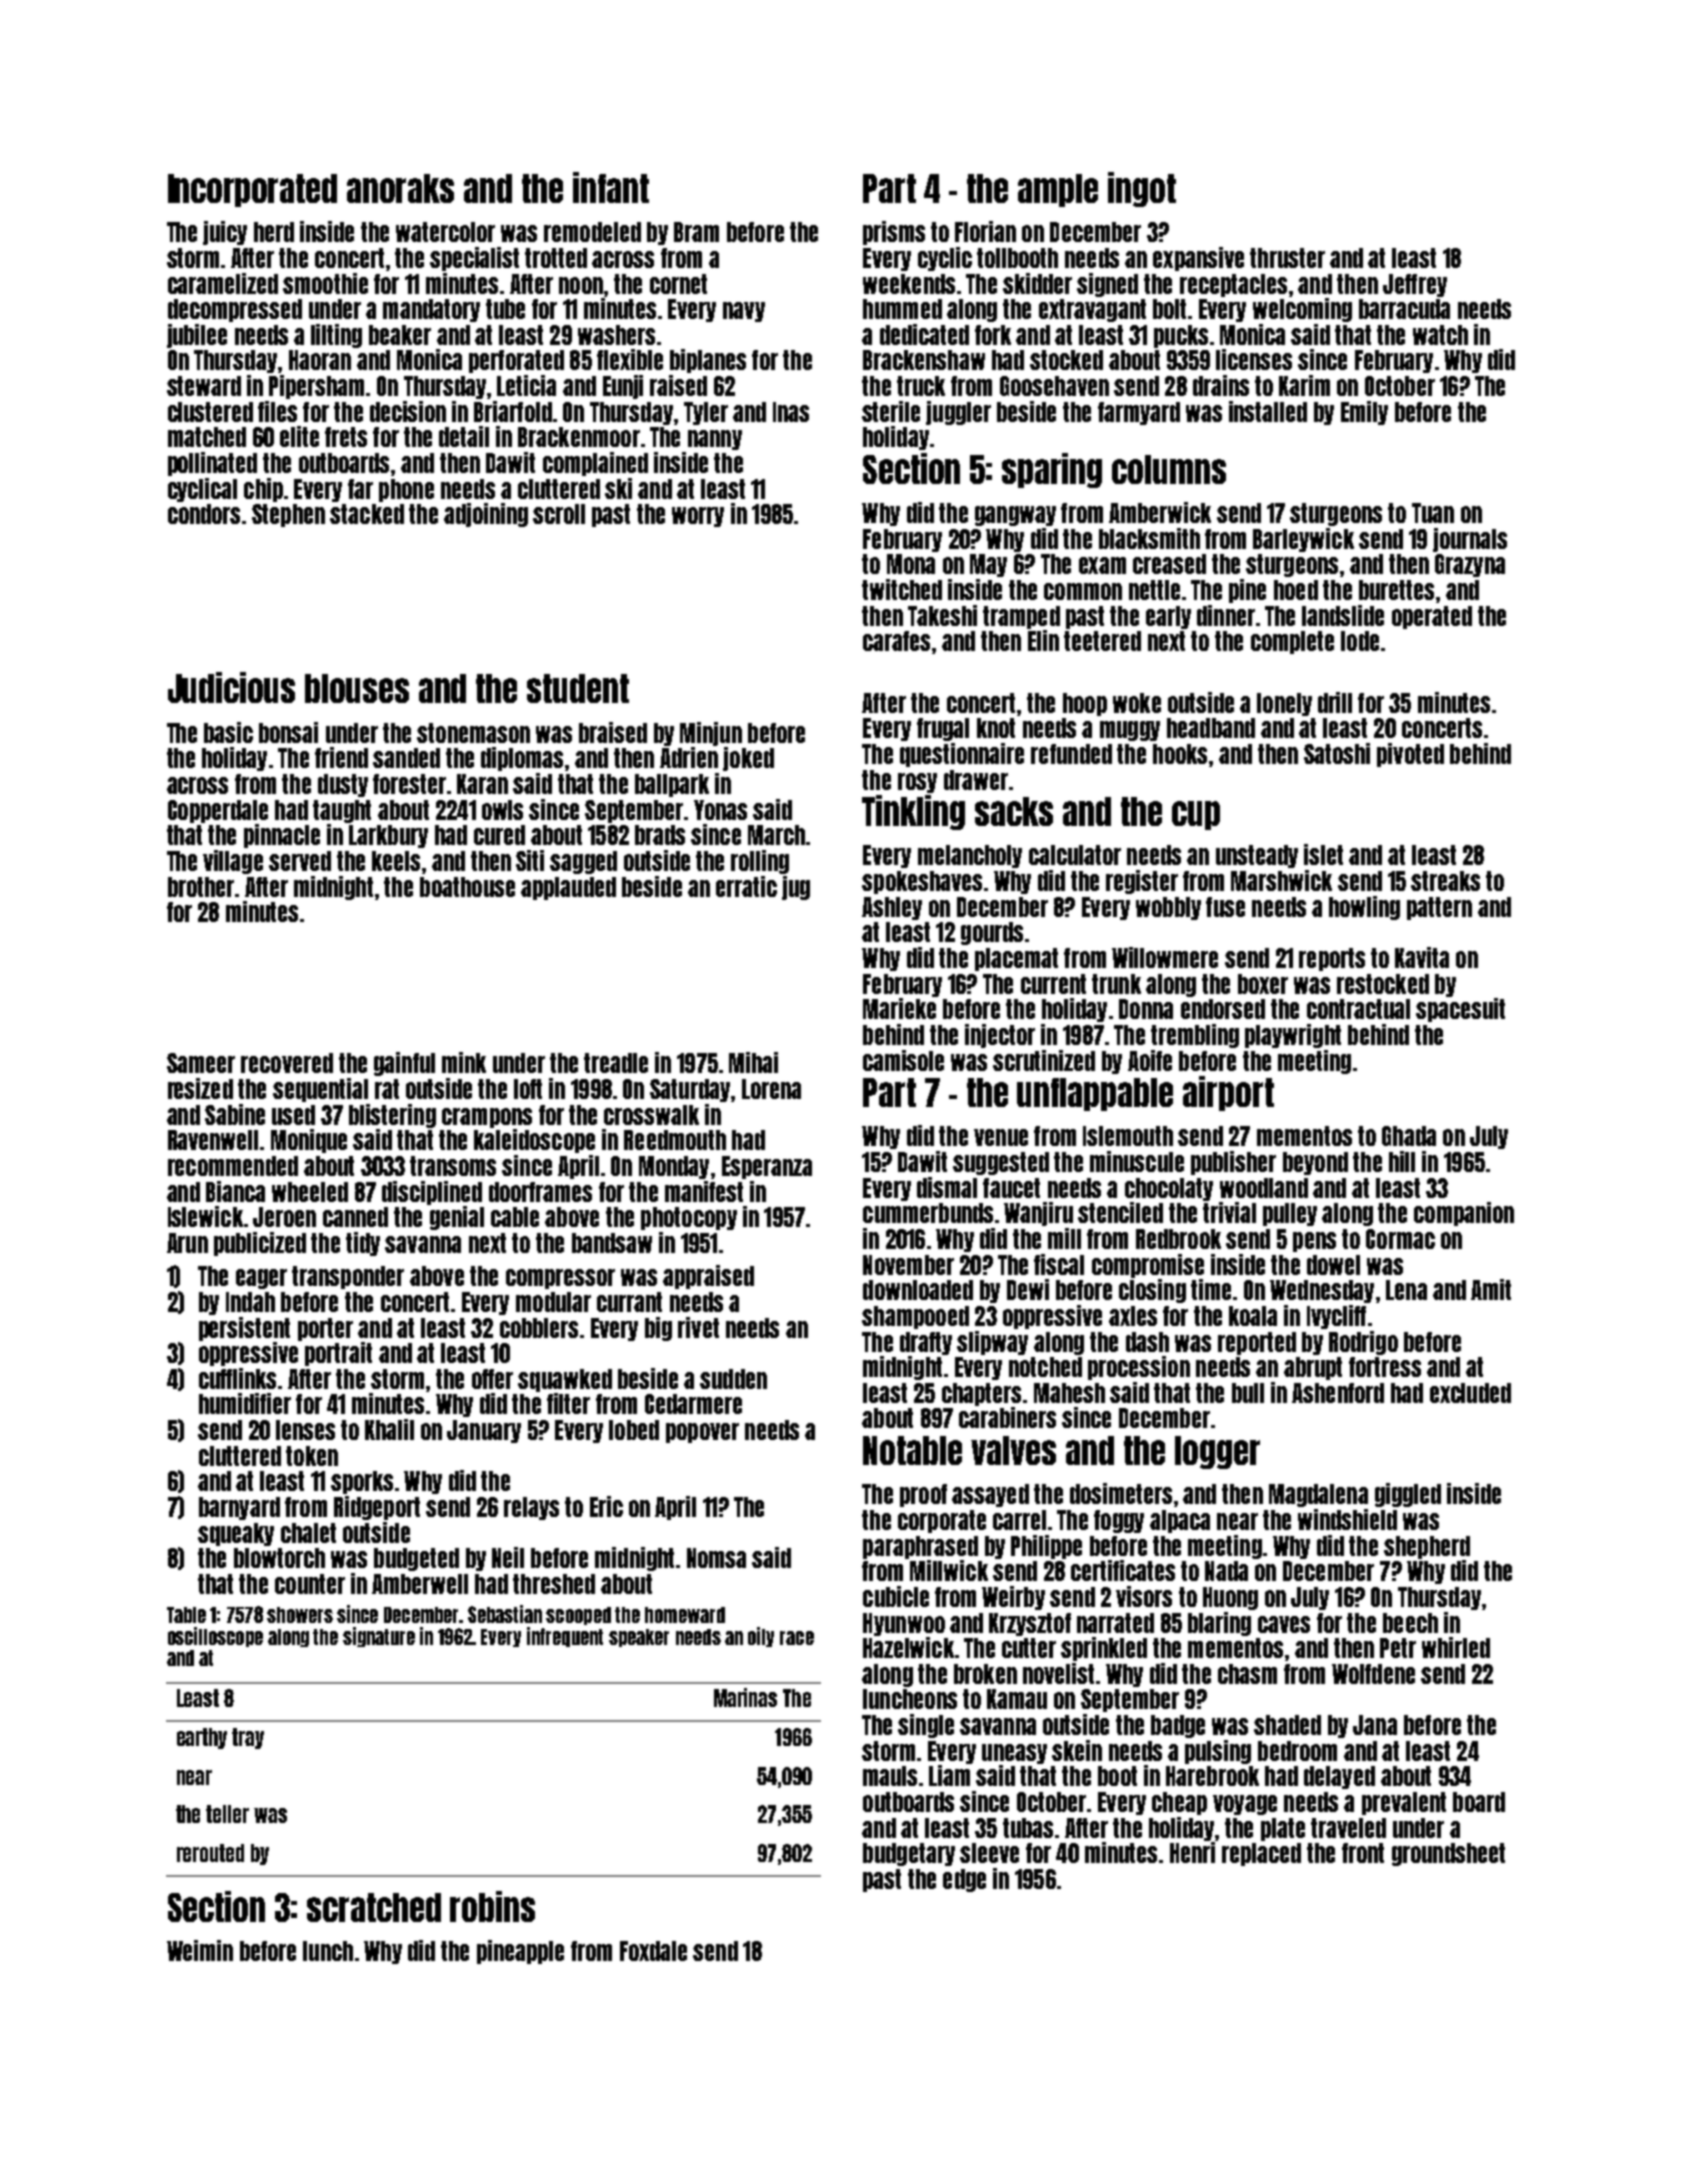 This screenshot has height=2178, width=1683. Describe the element at coordinates (400, 188) in the screenshot. I see `anoraks` at that location.
